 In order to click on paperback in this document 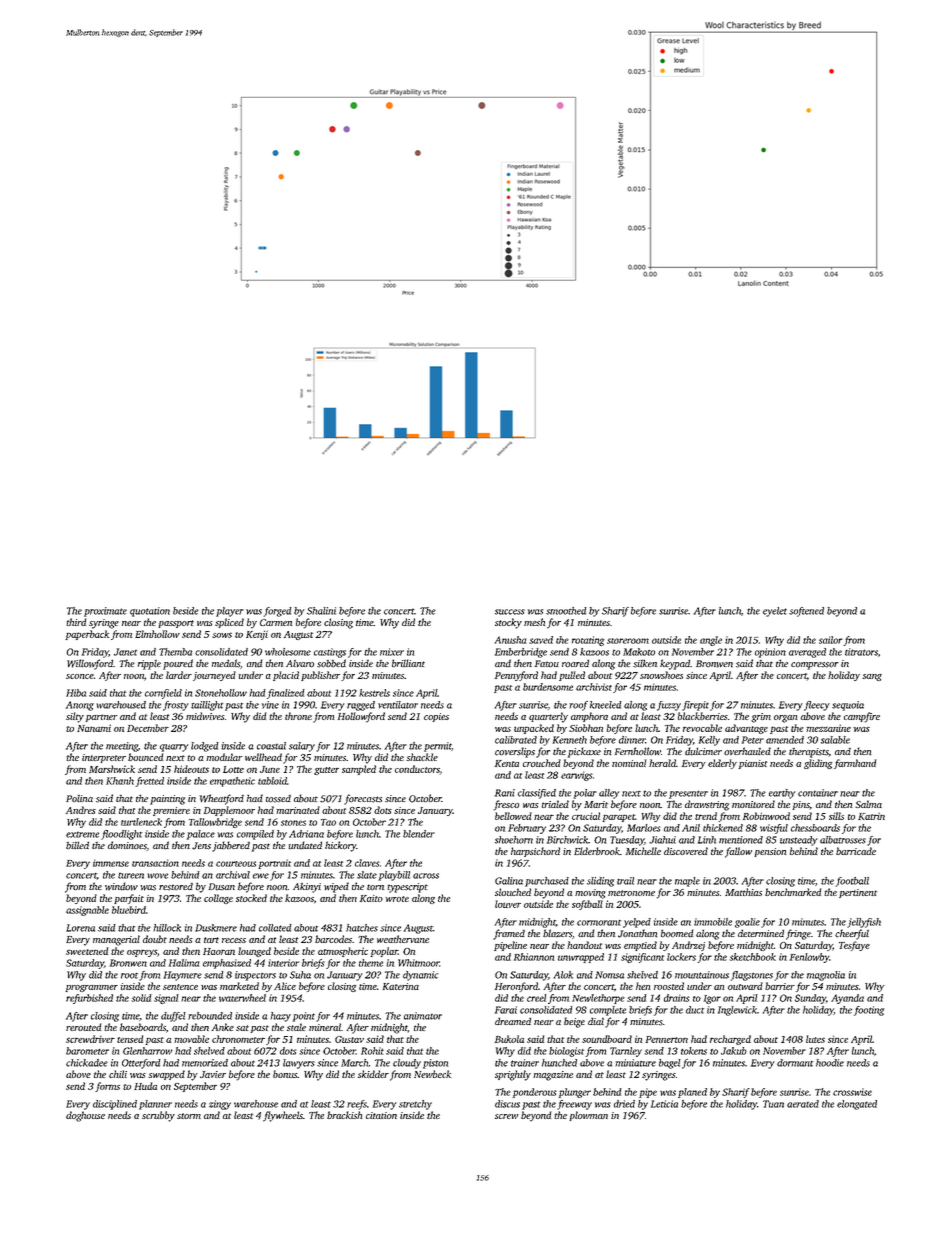, I will do `click(87, 635)`.
